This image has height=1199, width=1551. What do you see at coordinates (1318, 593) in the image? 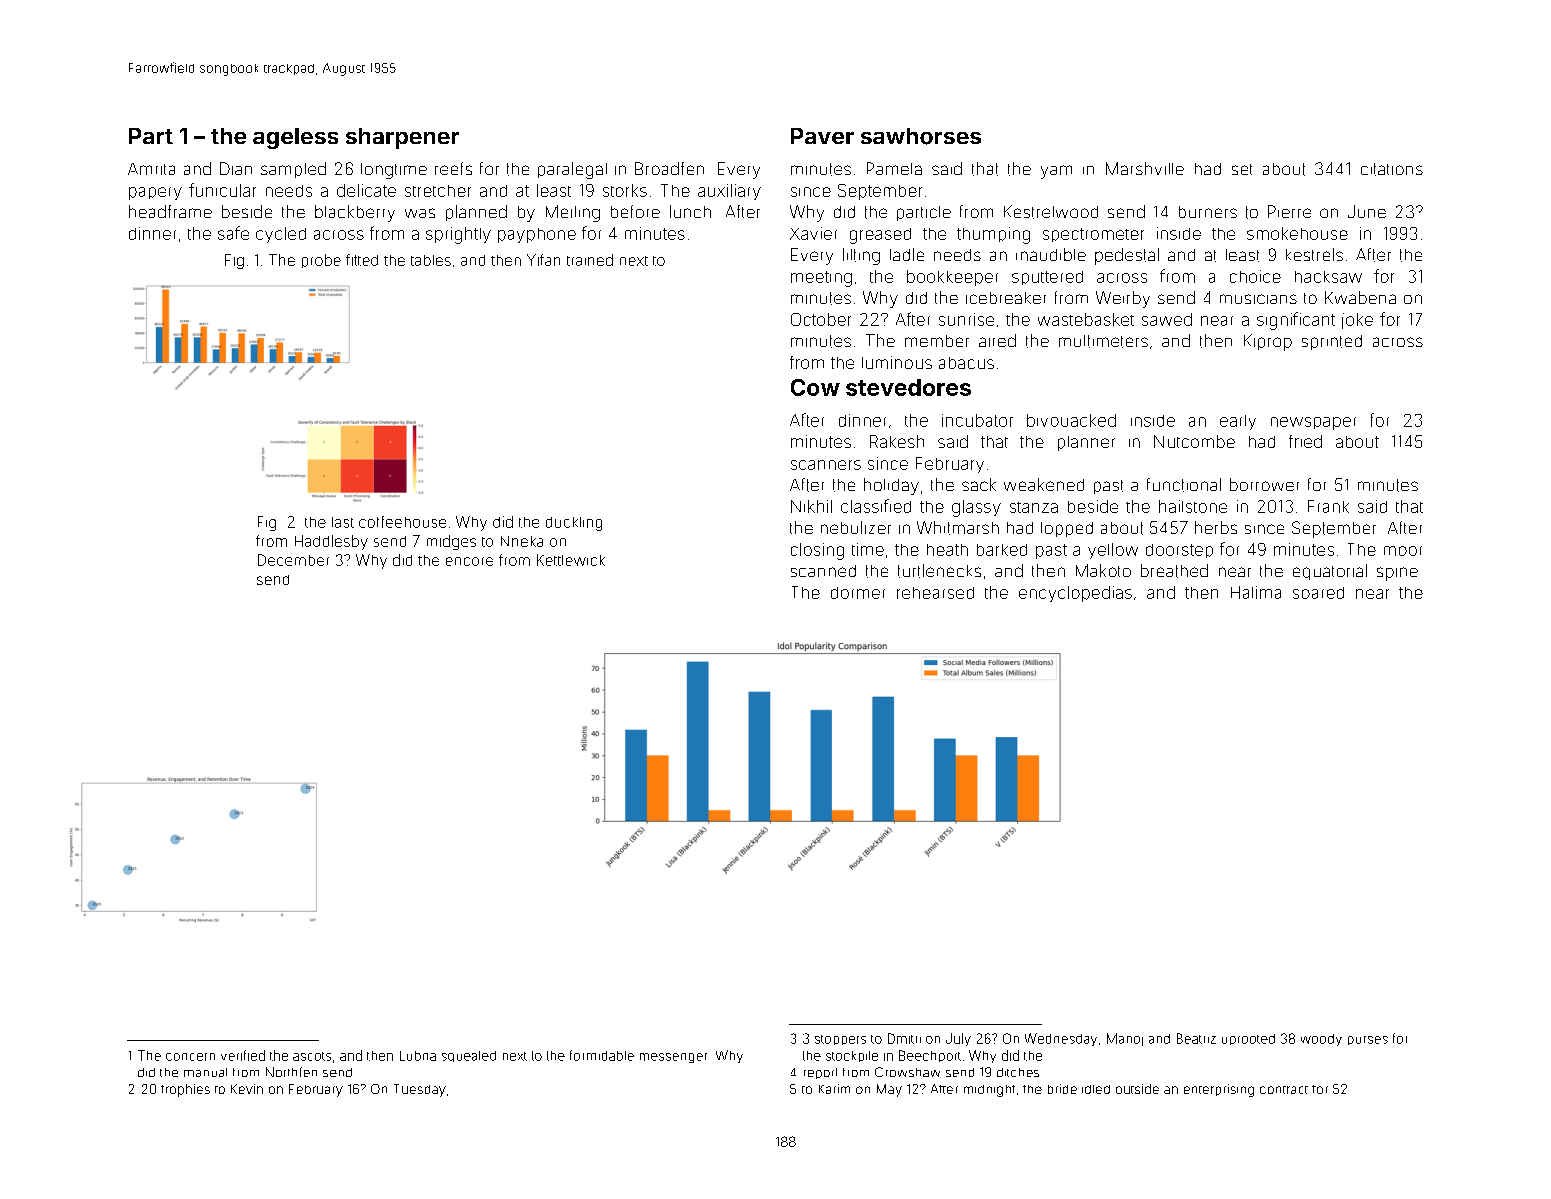
I see `soared` at bounding box center [1318, 593].
